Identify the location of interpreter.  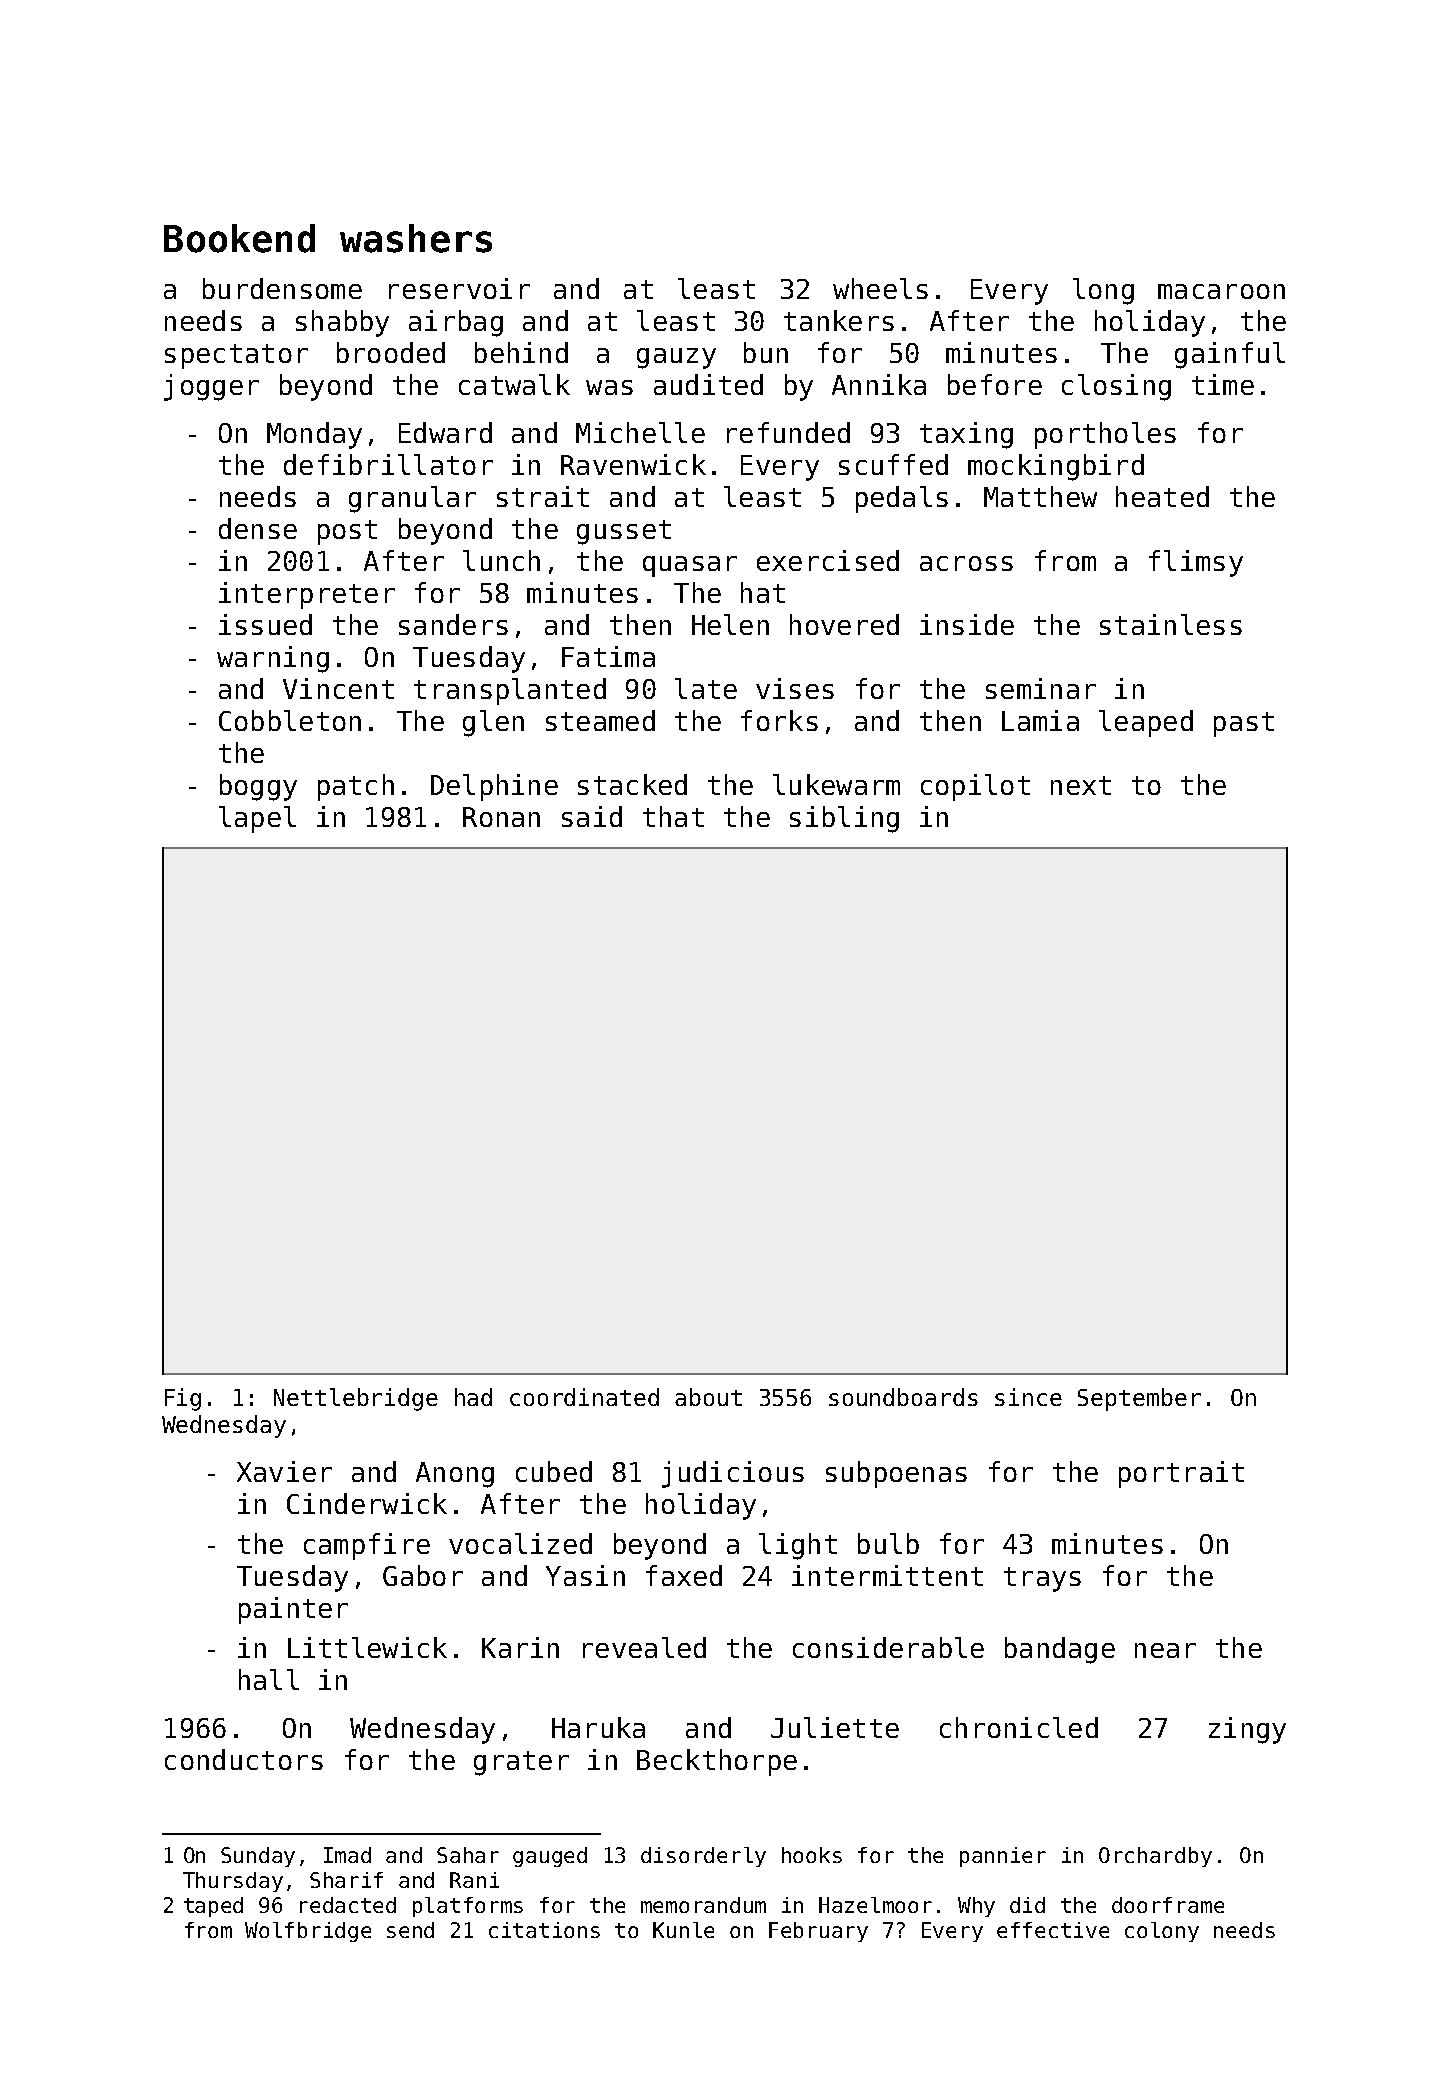
(307, 595).
